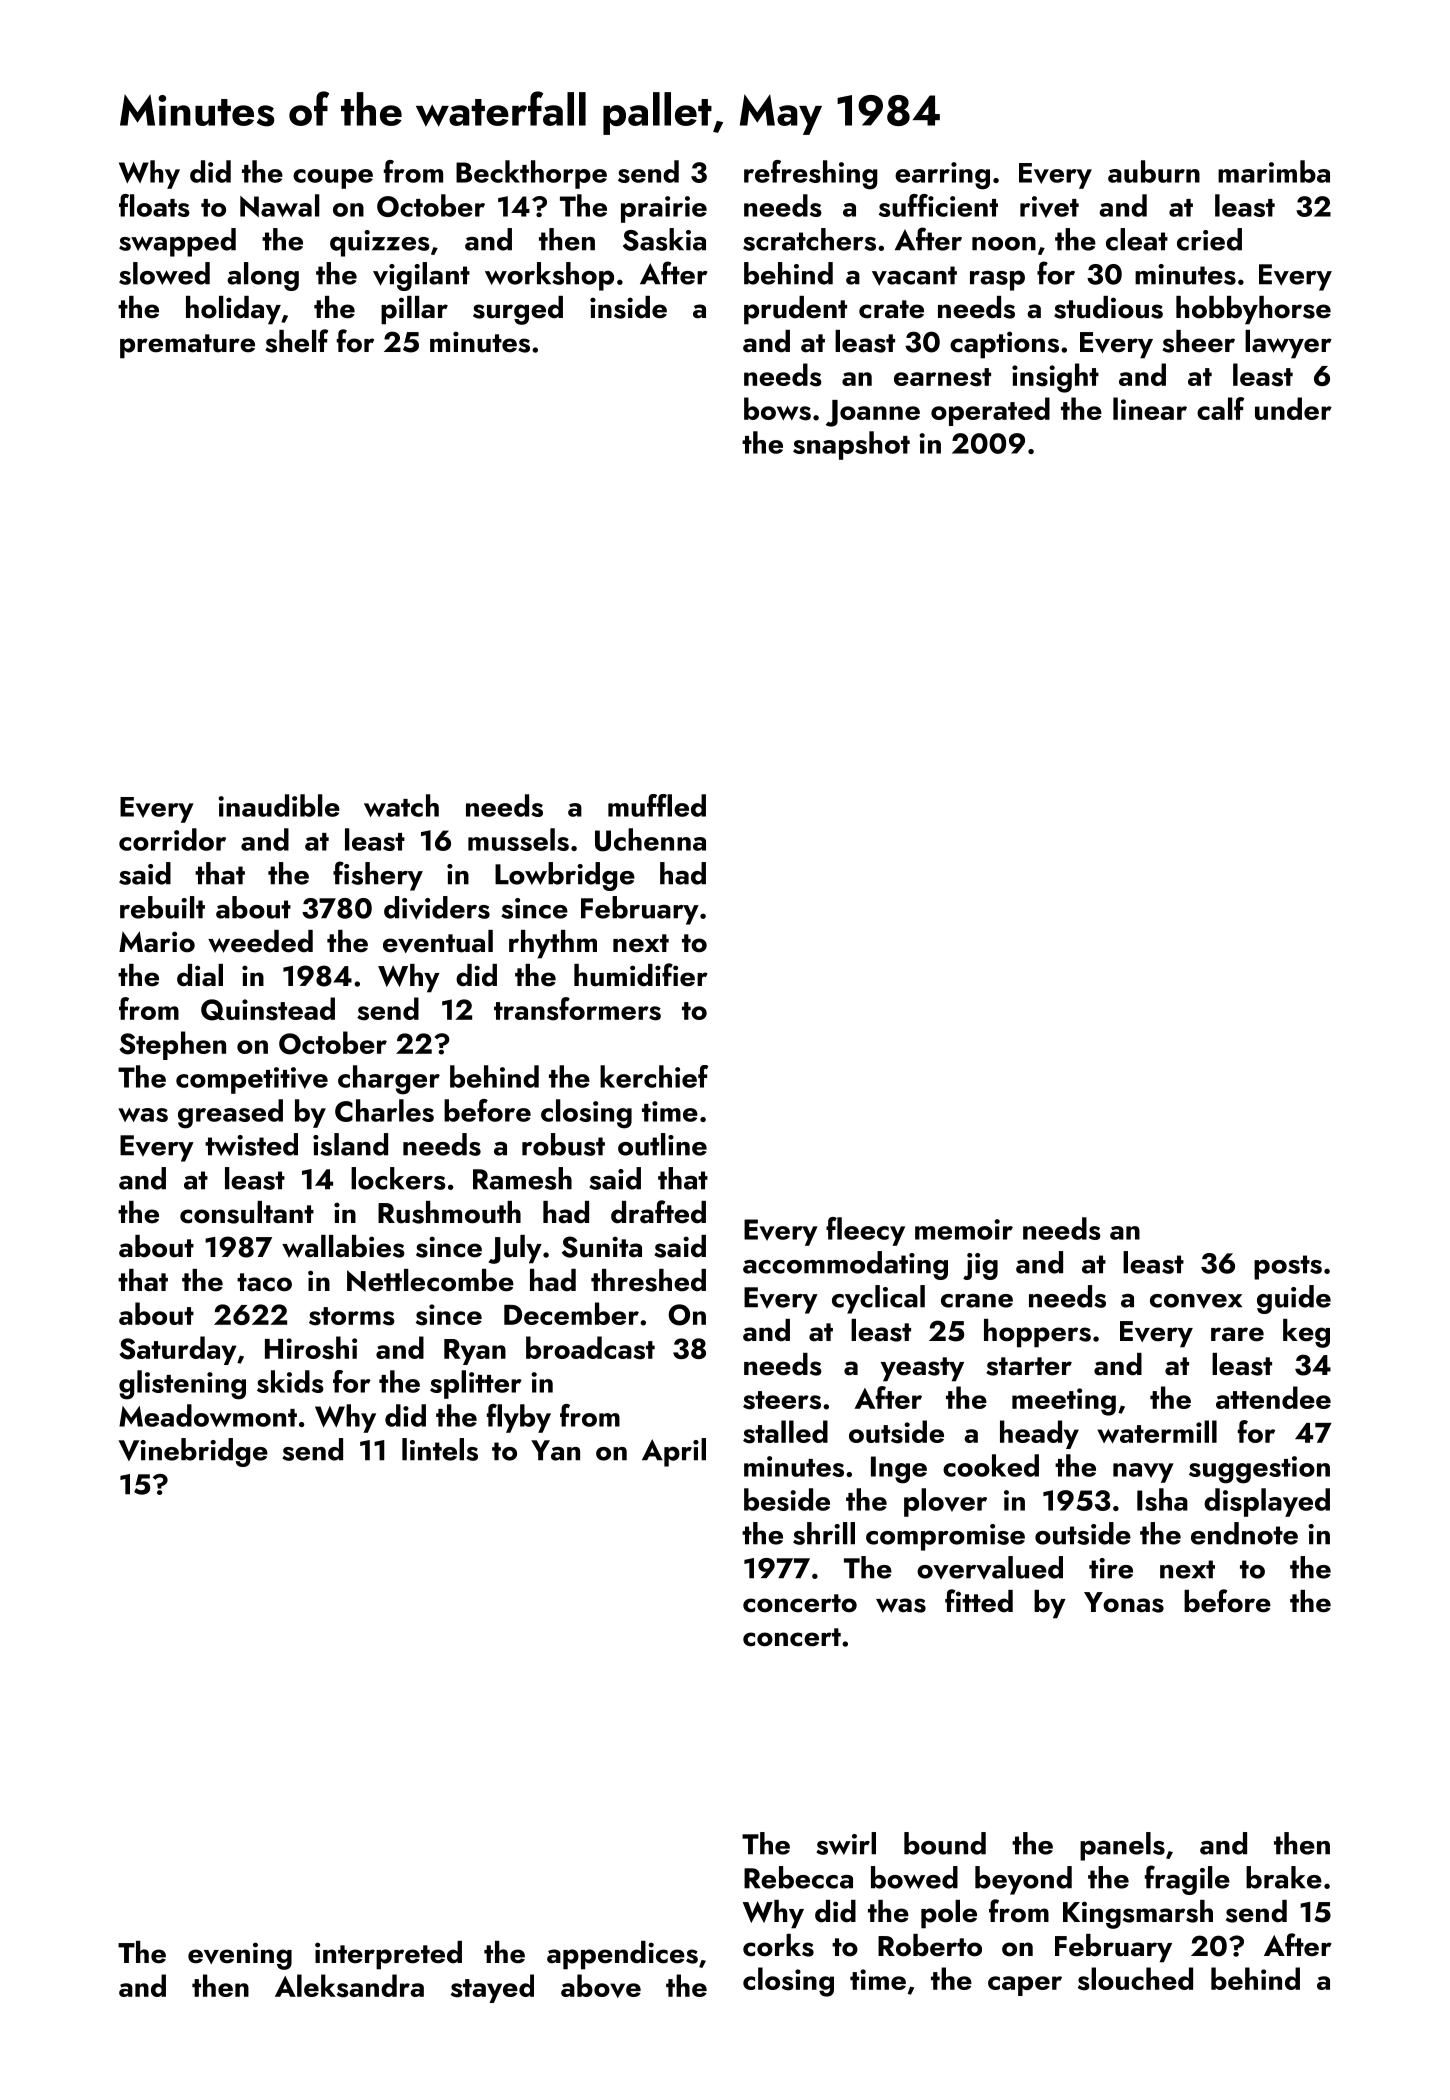 The width and height of the screenshot is (1450, 2100). I want to click on evening, so click(240, 1956).
